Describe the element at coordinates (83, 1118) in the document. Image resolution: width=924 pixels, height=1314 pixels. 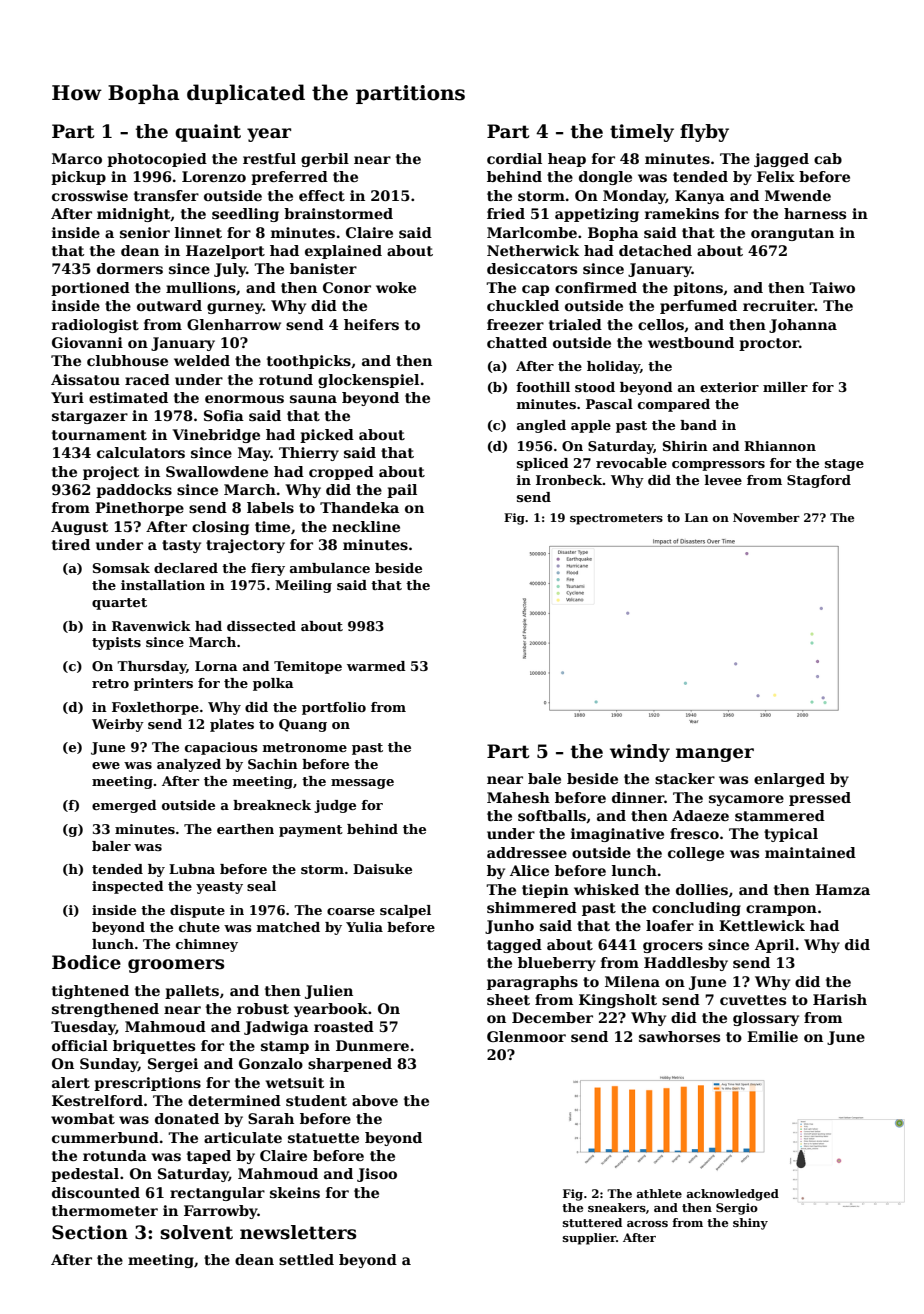
I see `wombat` at that location.
